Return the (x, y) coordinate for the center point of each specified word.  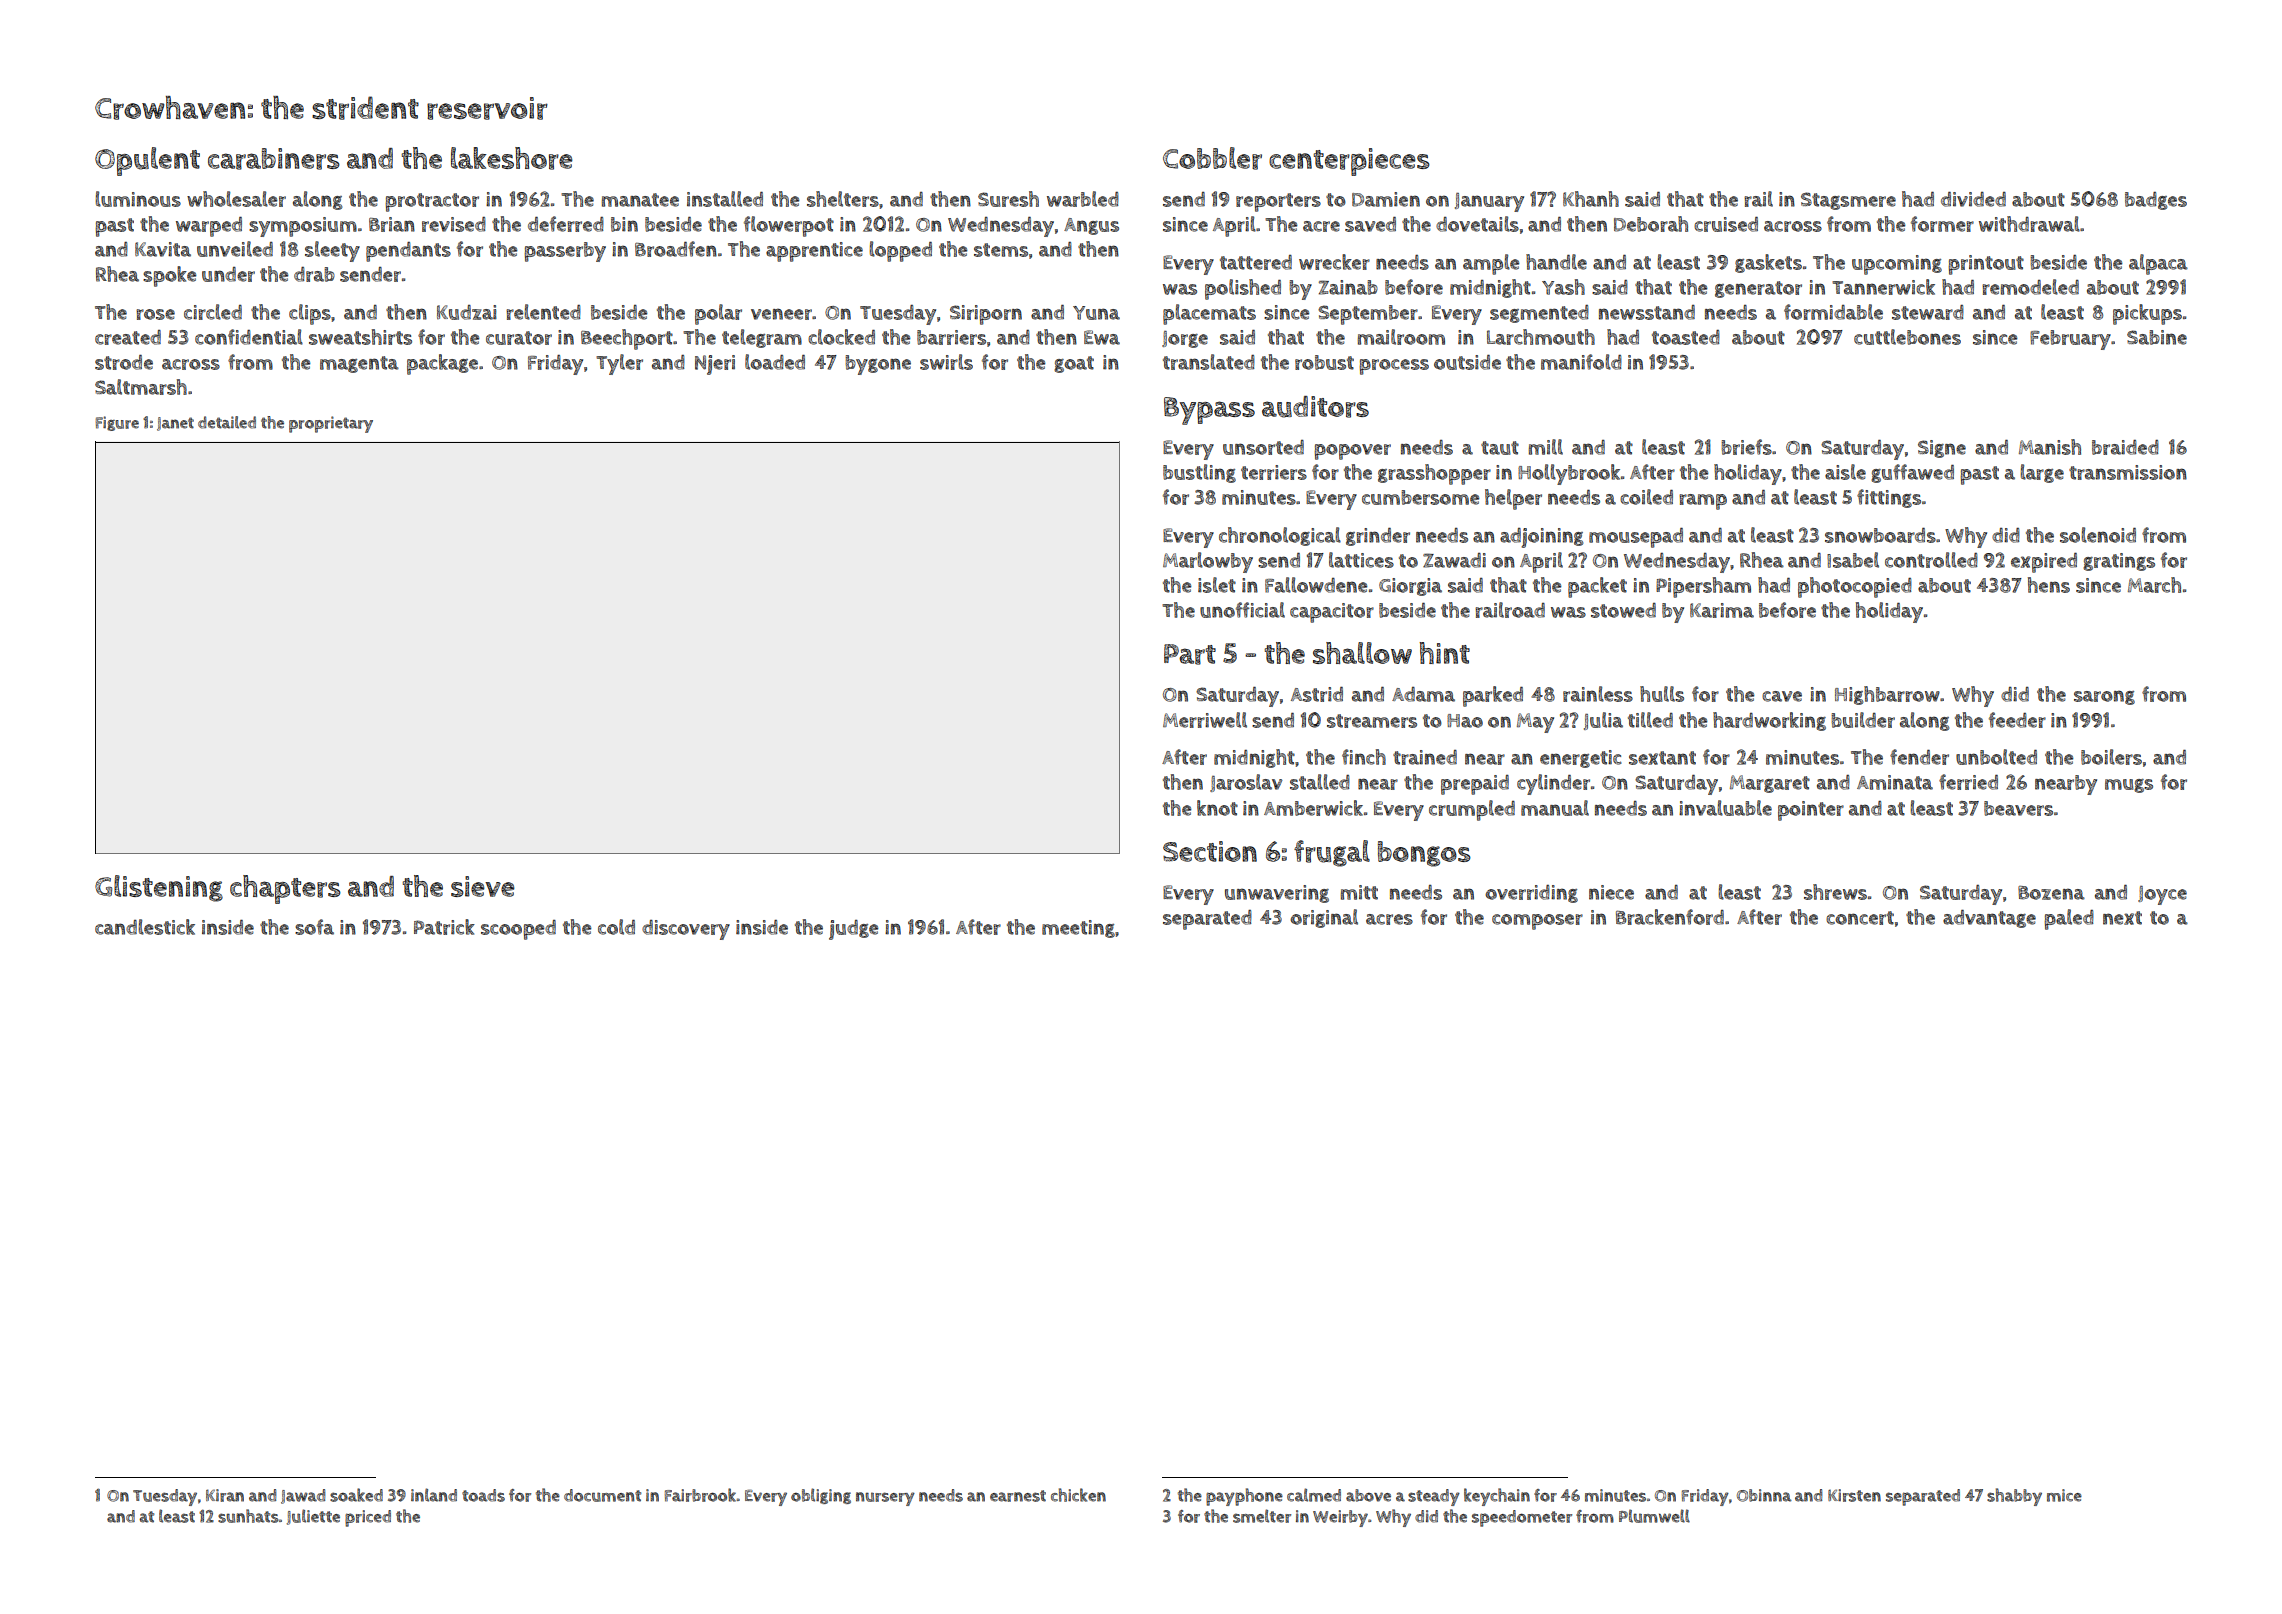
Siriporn (986, 315)
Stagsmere (1848, 201)
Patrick (444, 927)
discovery (686, 930)
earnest (1018, 1496)
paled (2069, 919)
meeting (1078, 929)
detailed (227, 422)
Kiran (225, 1495)
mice (2064, 1495)
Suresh (1008, 199)
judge (853, 930)
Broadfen (676, 249)
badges (2156, 201)
